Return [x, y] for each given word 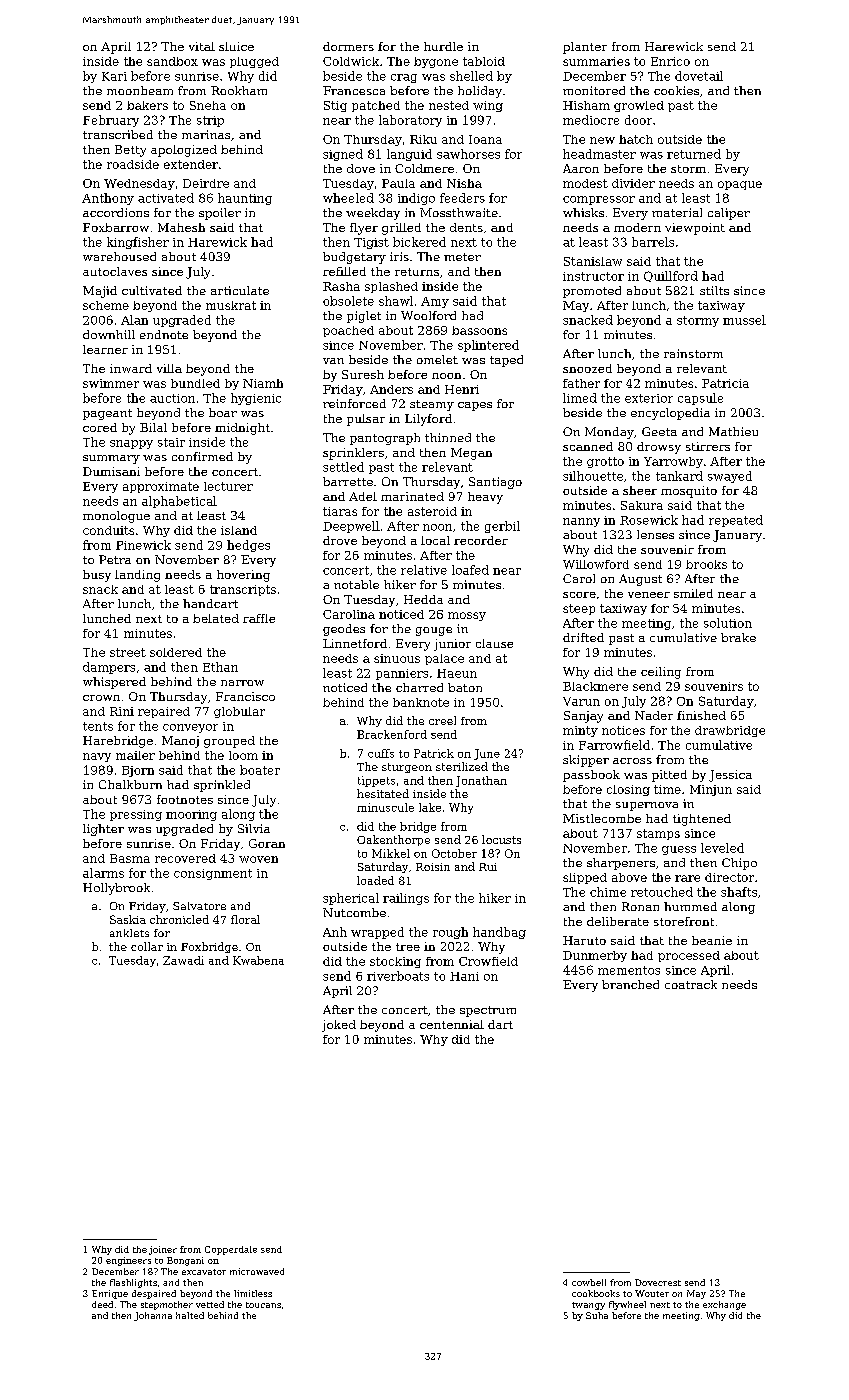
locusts [501, 839]
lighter [103, 830]
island [239, 530]
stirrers [708, 446]
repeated [736, 521]
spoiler [220, 214]
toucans [263, 1305]
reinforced [354, 403]
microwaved [257, 1271]
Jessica [730, 776]
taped [506, 361]
